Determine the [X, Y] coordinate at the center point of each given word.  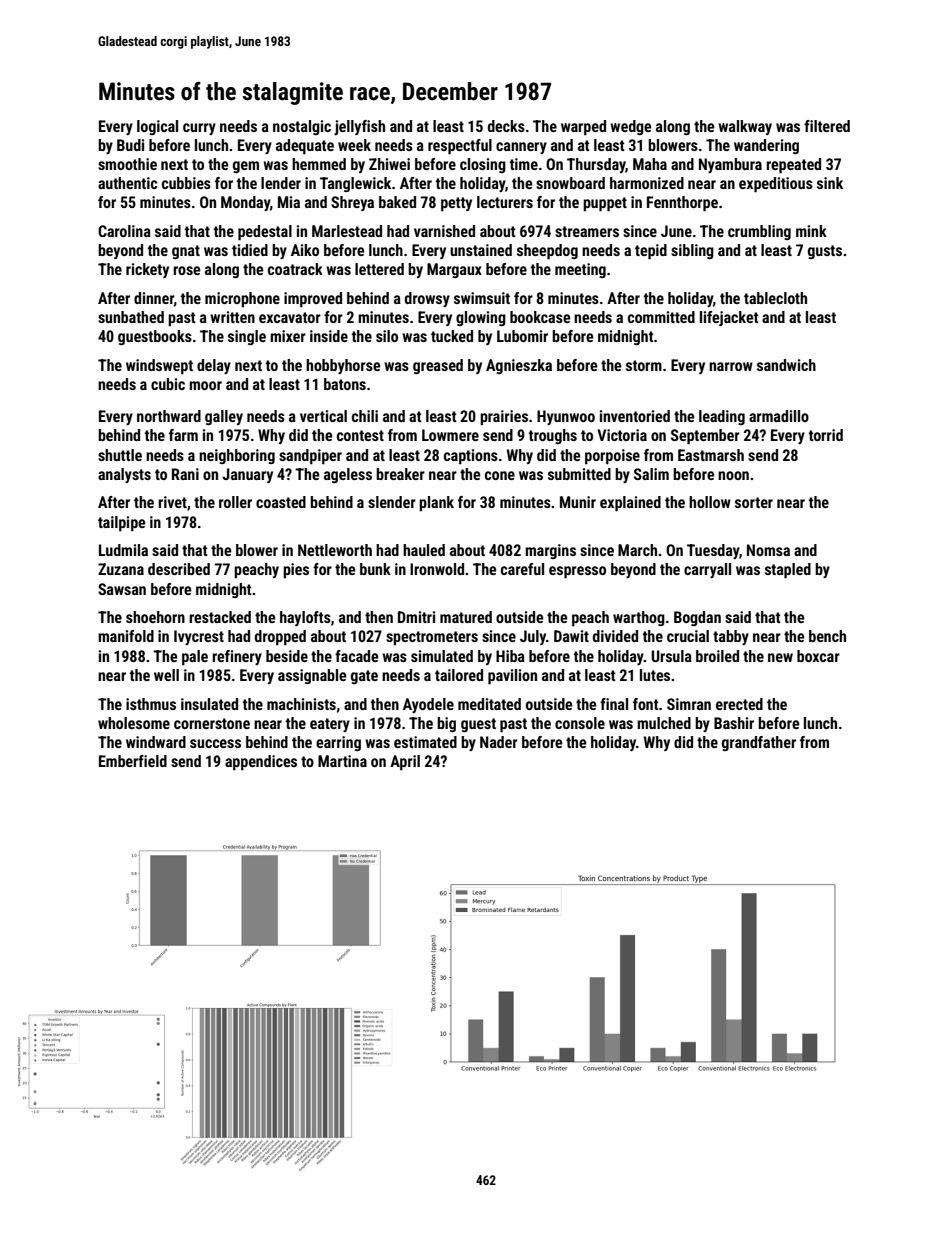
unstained [481, 250]
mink [811, 231]
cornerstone [212, 723]
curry [199, 129]
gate [364, 677]
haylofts [305, 618]
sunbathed [131, 317]
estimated [425, 742]
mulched [664, 723]
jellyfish [359, 127]
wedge [631, 127]
